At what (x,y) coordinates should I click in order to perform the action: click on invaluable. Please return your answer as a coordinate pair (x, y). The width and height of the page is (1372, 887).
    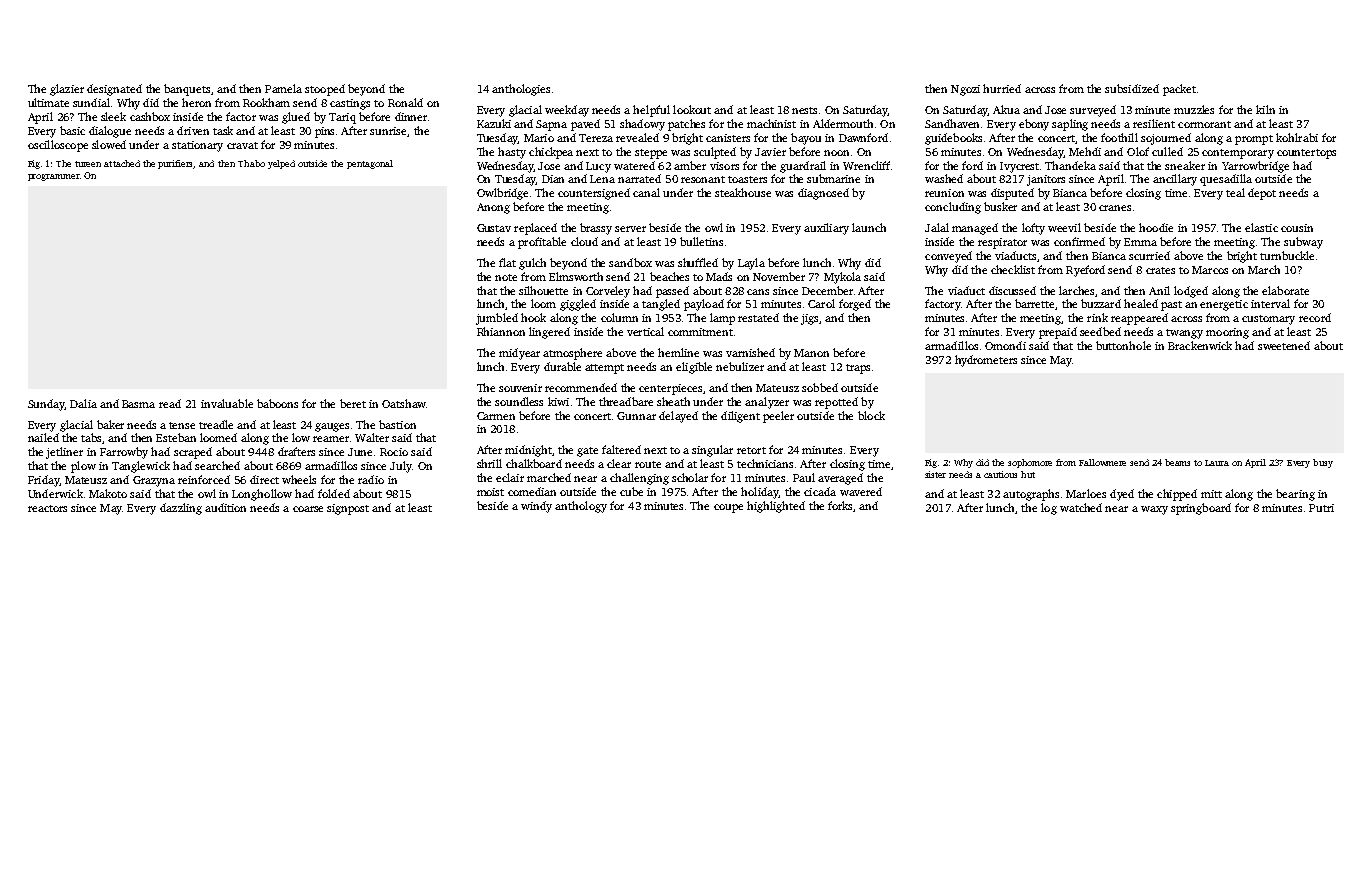
    Looking at the image, I should click on (227, 403).
